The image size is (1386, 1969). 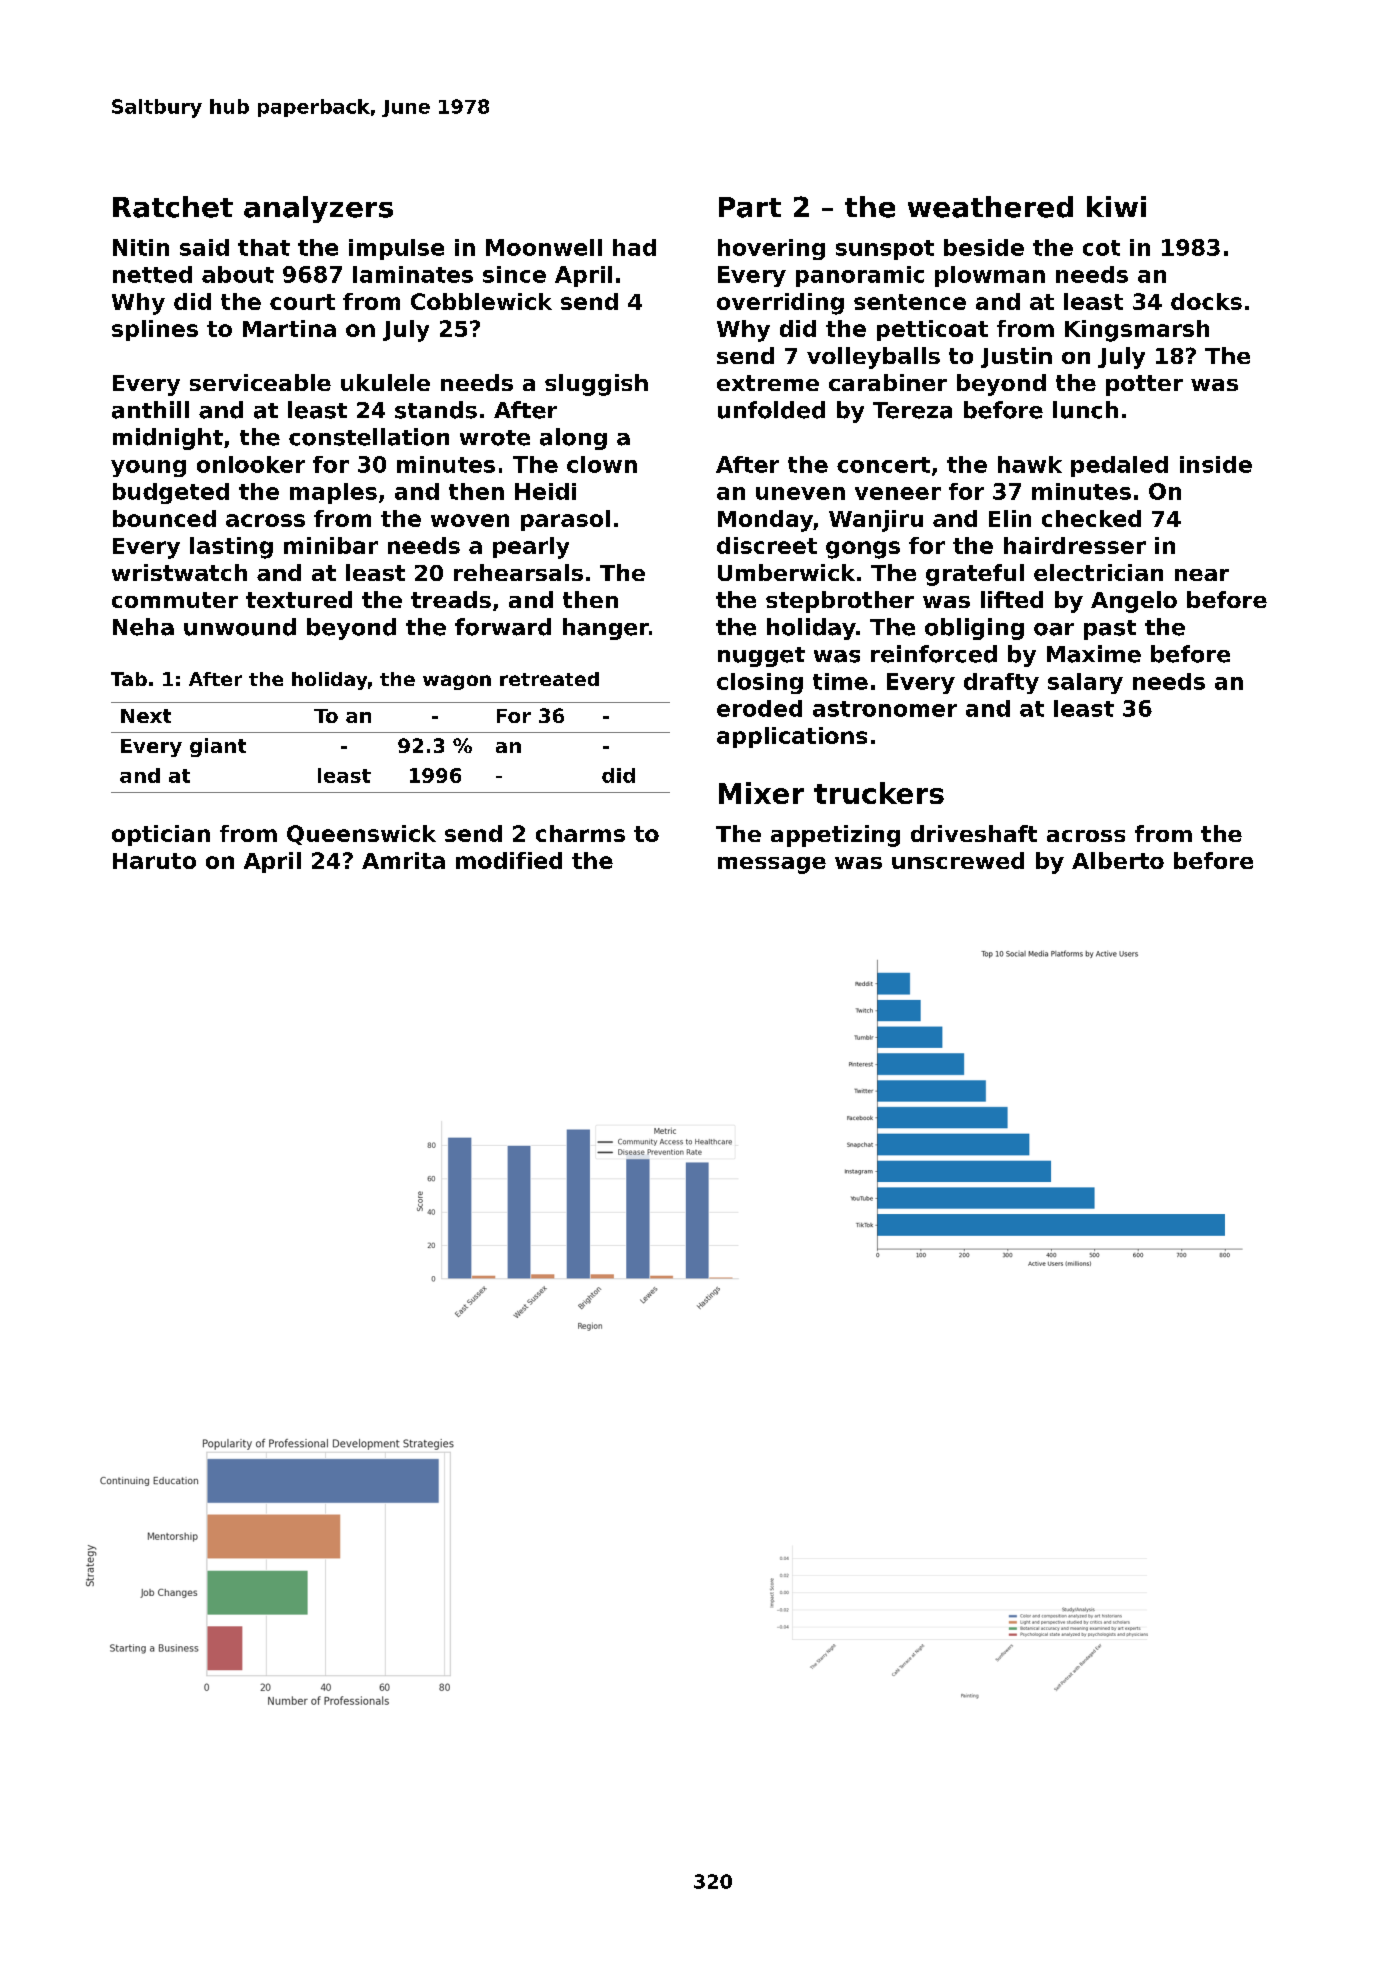 I want to click on optician, so click(x=161, y=835).
